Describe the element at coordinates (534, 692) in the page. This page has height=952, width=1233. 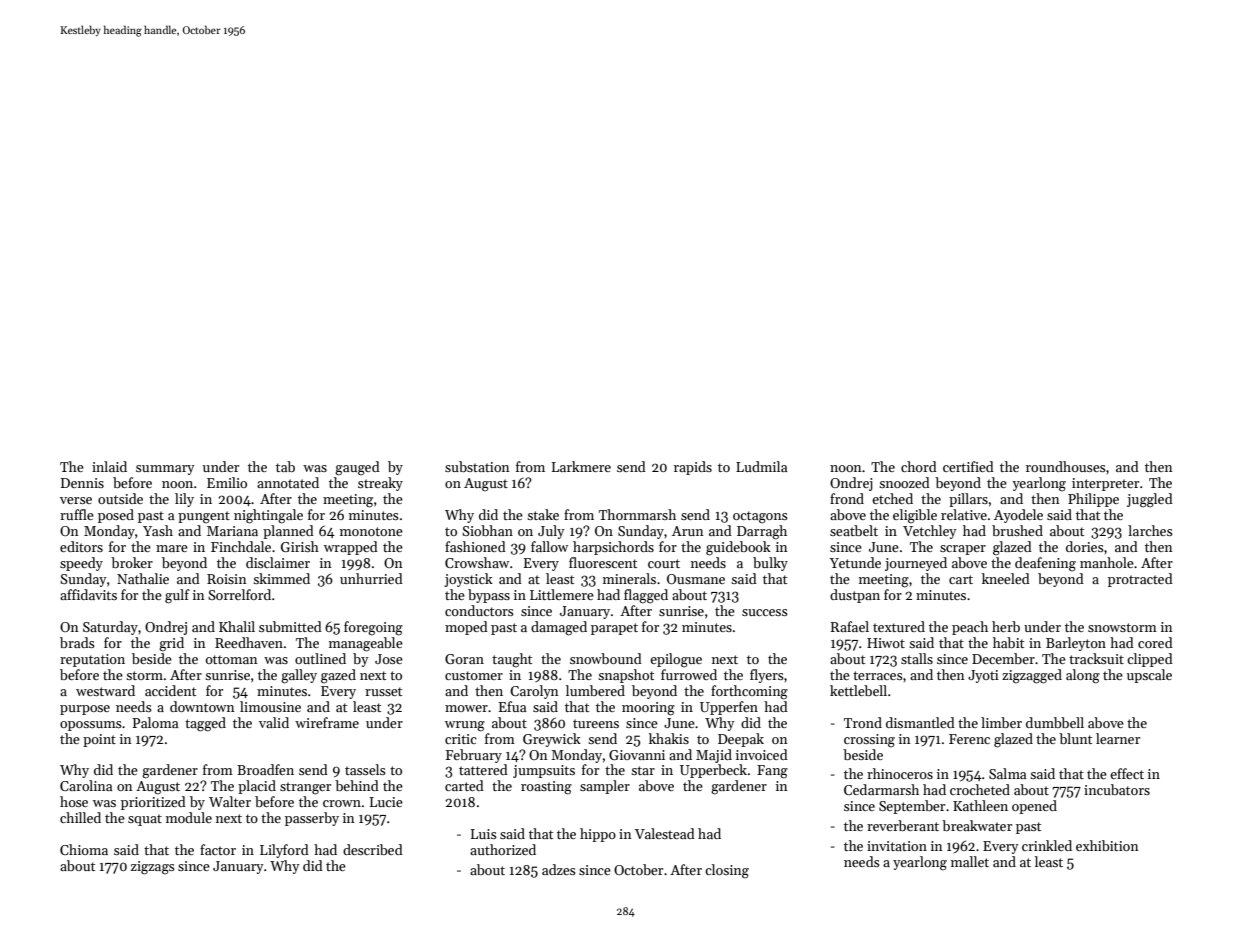
I see `Carolyn` at that location.
